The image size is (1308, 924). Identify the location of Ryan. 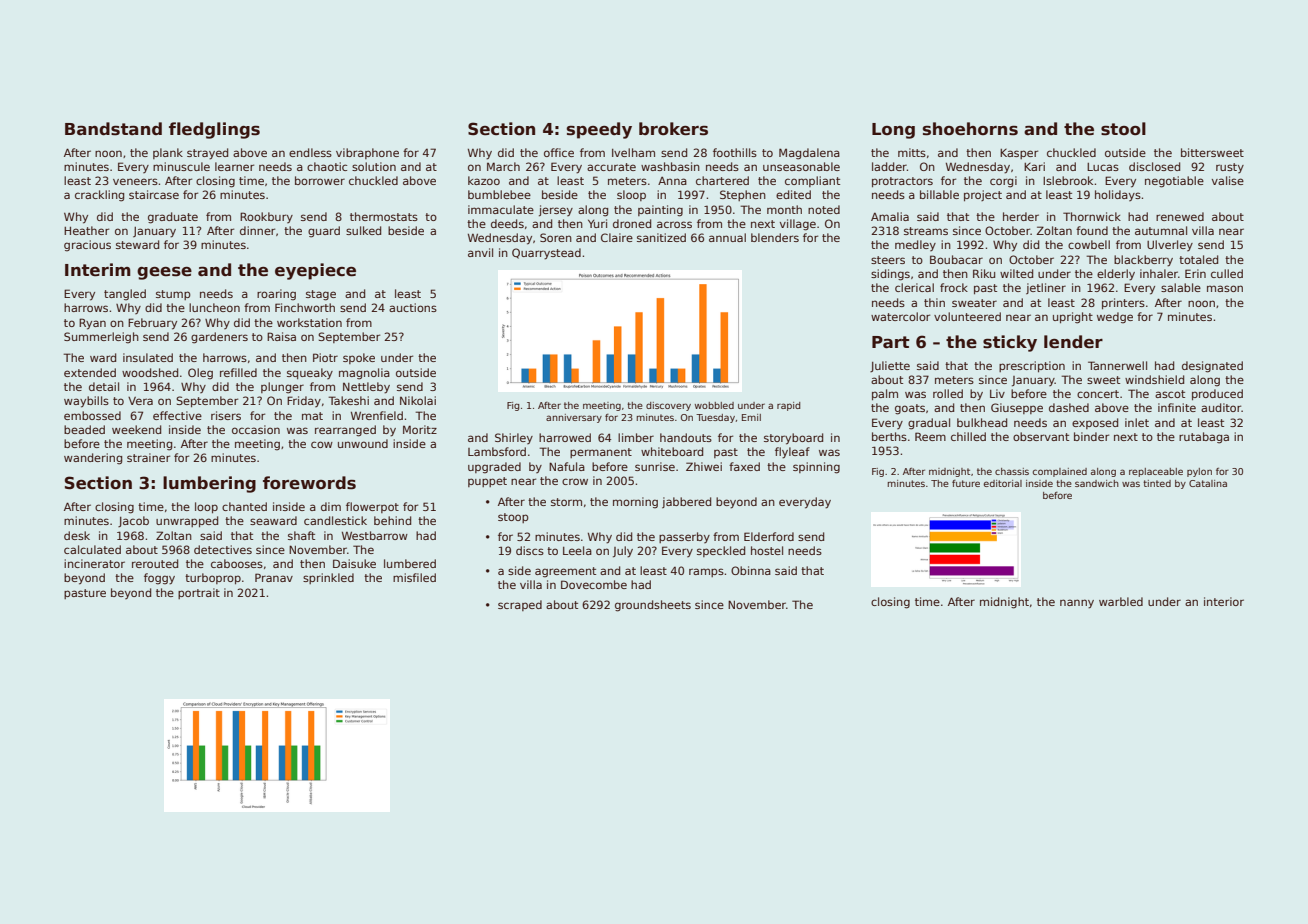
(92, 324).
